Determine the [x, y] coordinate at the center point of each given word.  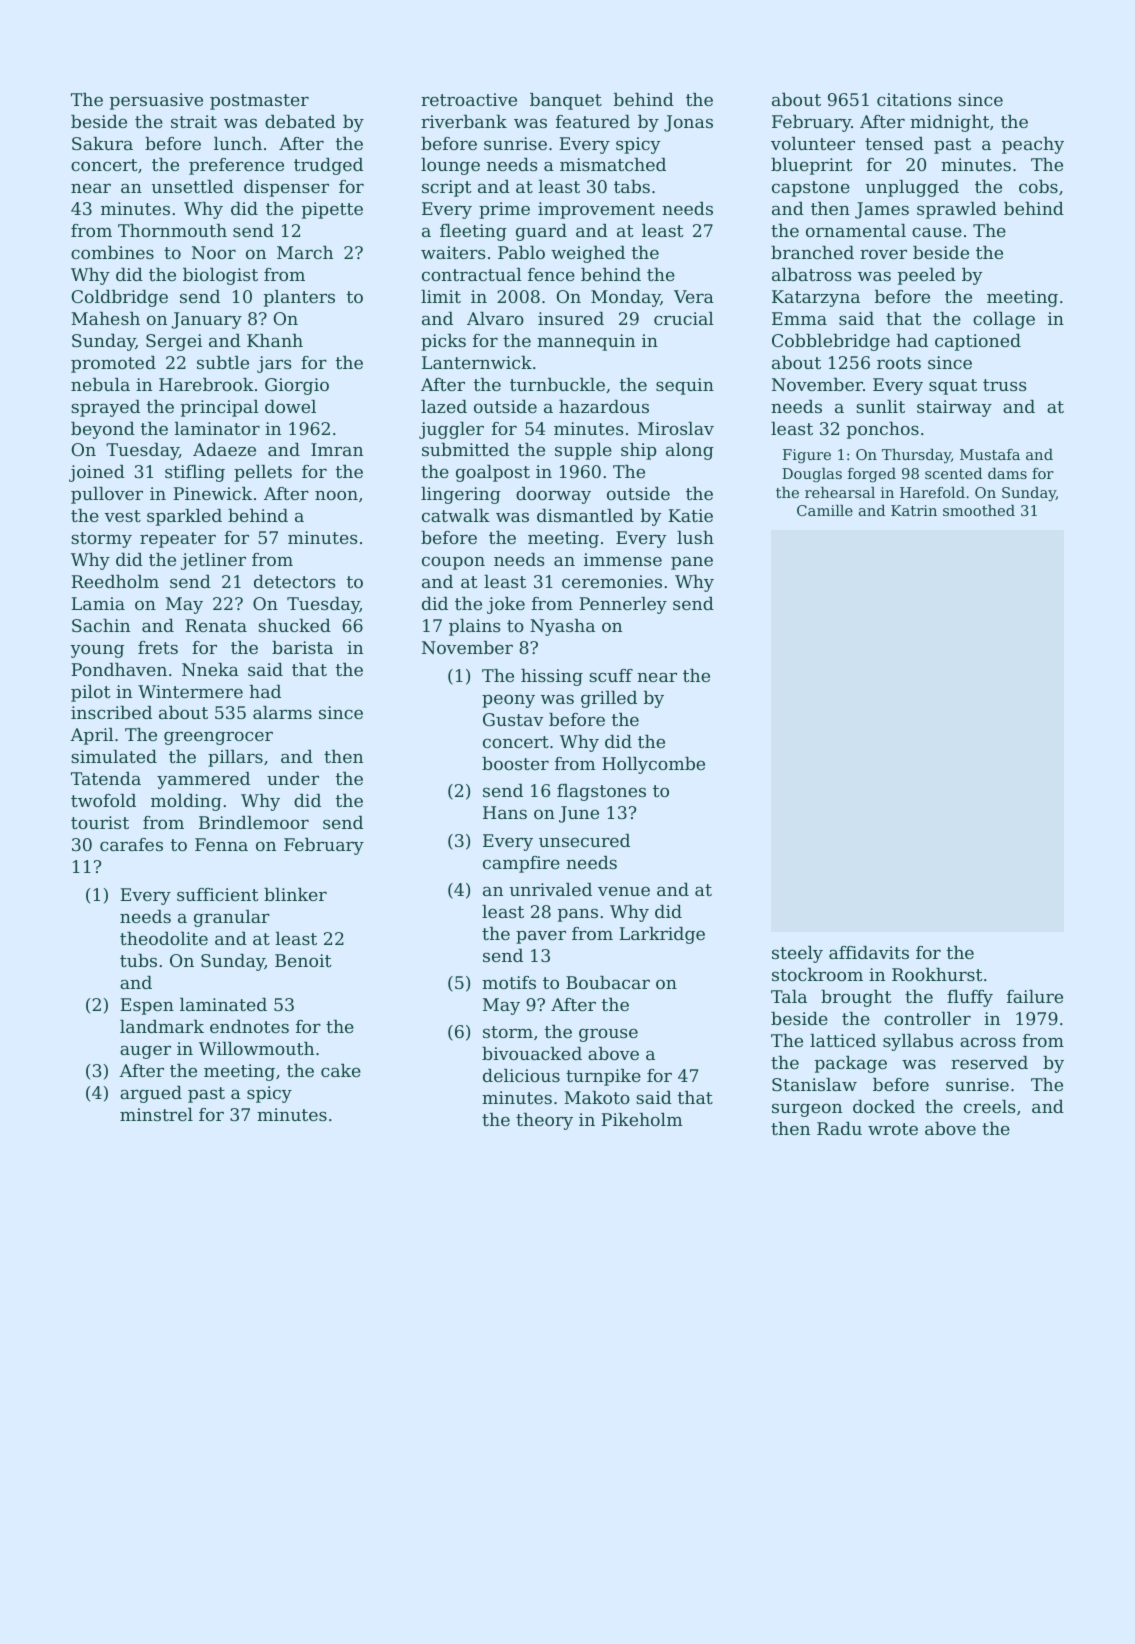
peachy [1033, 145]
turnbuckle [557, 384]
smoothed [979, 510]
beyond [103, 430]
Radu [839, 1128]
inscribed [111, 712]
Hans [505, 812]
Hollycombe [653, 765]
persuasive [156, 101]
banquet [566, 101]
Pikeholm [641, 1119]
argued [151, 1094]
